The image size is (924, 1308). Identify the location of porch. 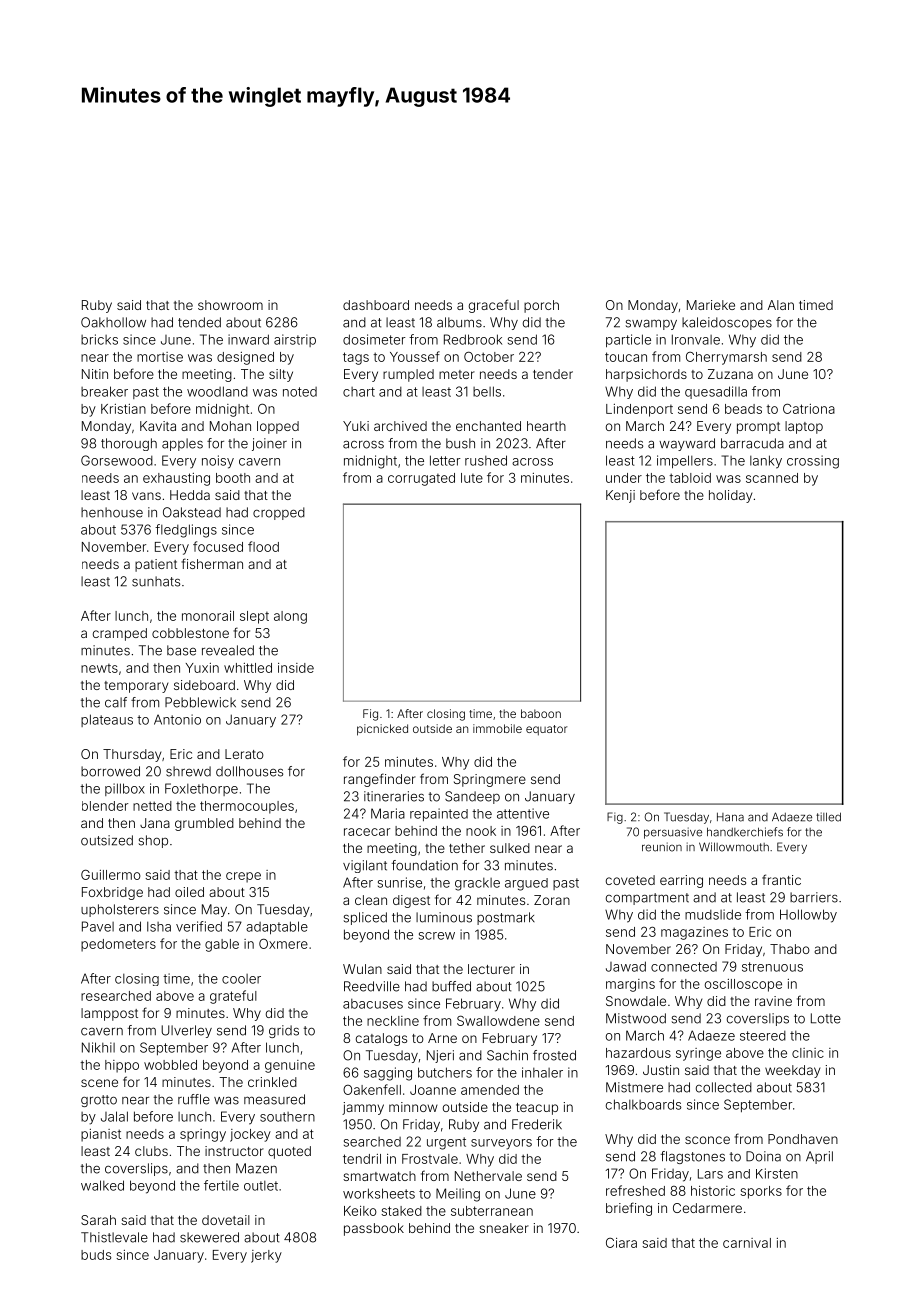
(541, 306).
